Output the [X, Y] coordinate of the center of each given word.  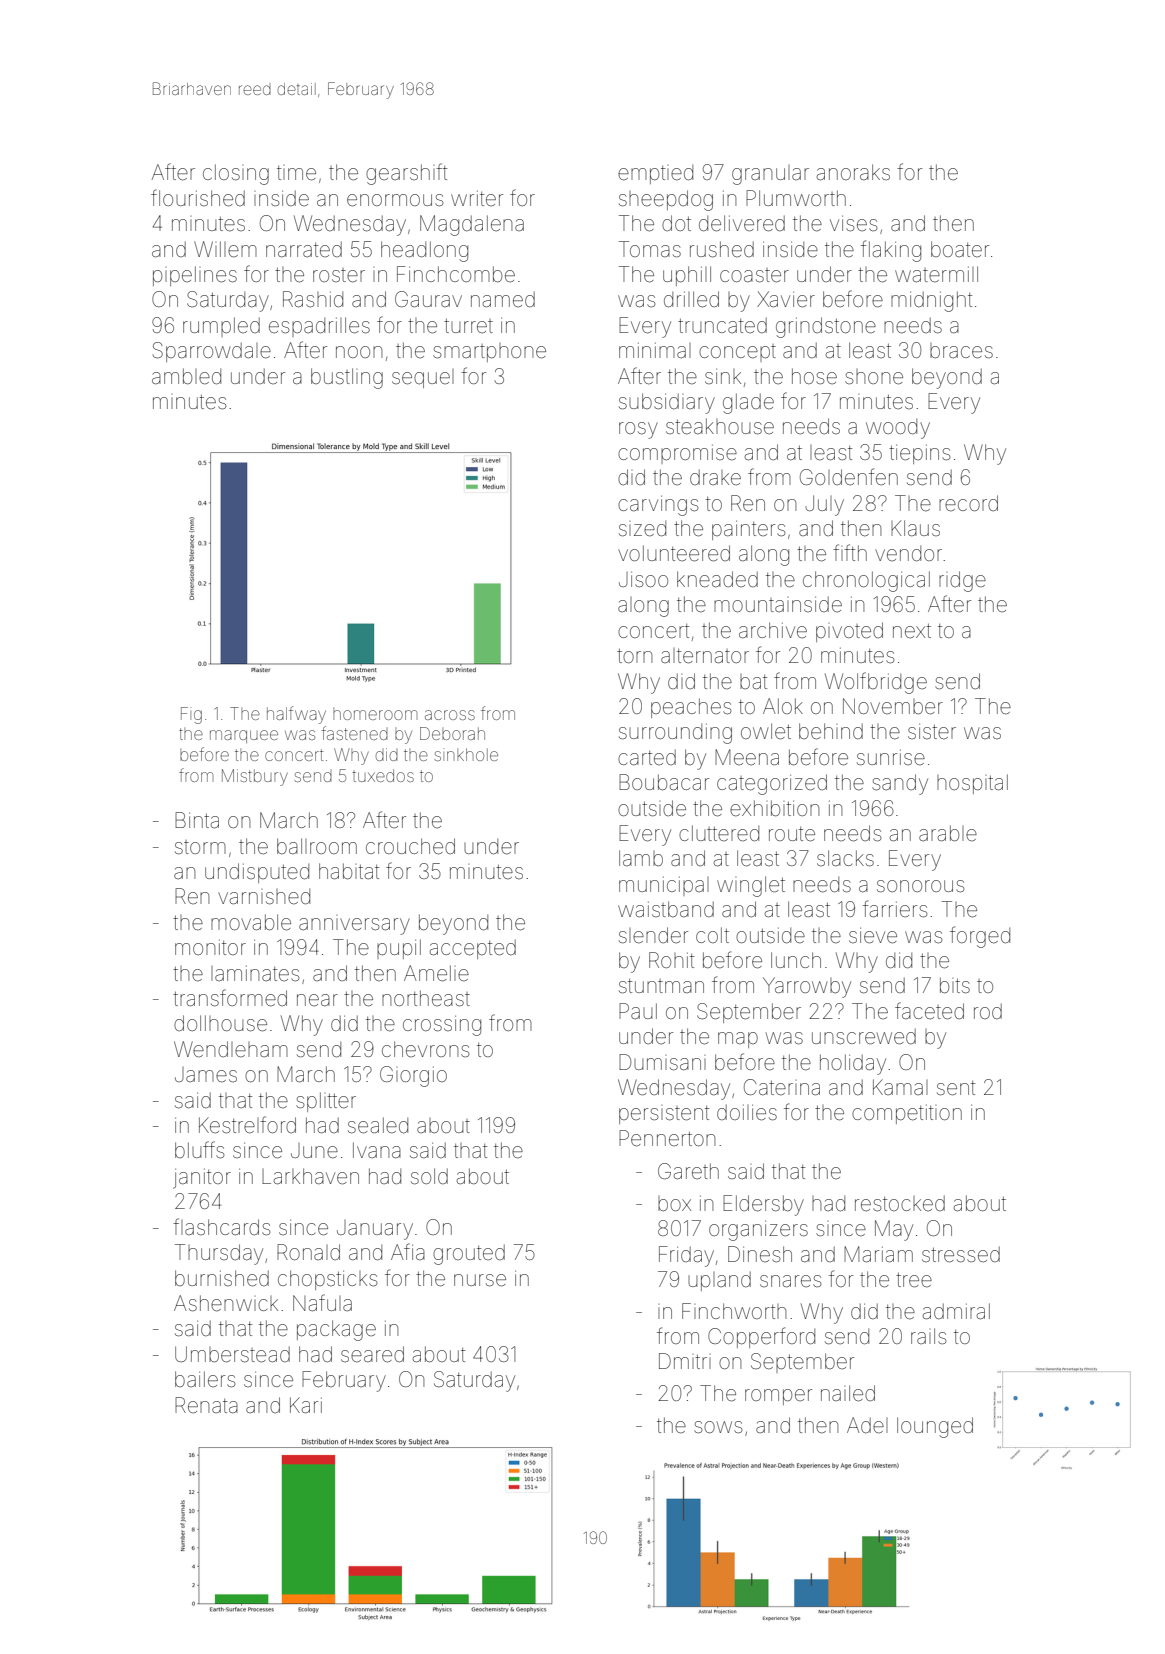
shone [874, 377]
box [674, 1203]
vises [853, 223]
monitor [210, 947]
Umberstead [232, 1354]
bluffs [199, 1149]
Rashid [313, 299]
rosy [638, 430]
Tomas [650, 249]
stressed [961, 1255]
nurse [480, 1280]
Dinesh [760, 1254]
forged [980, 937]
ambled [186, 376]
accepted [473, 949]
